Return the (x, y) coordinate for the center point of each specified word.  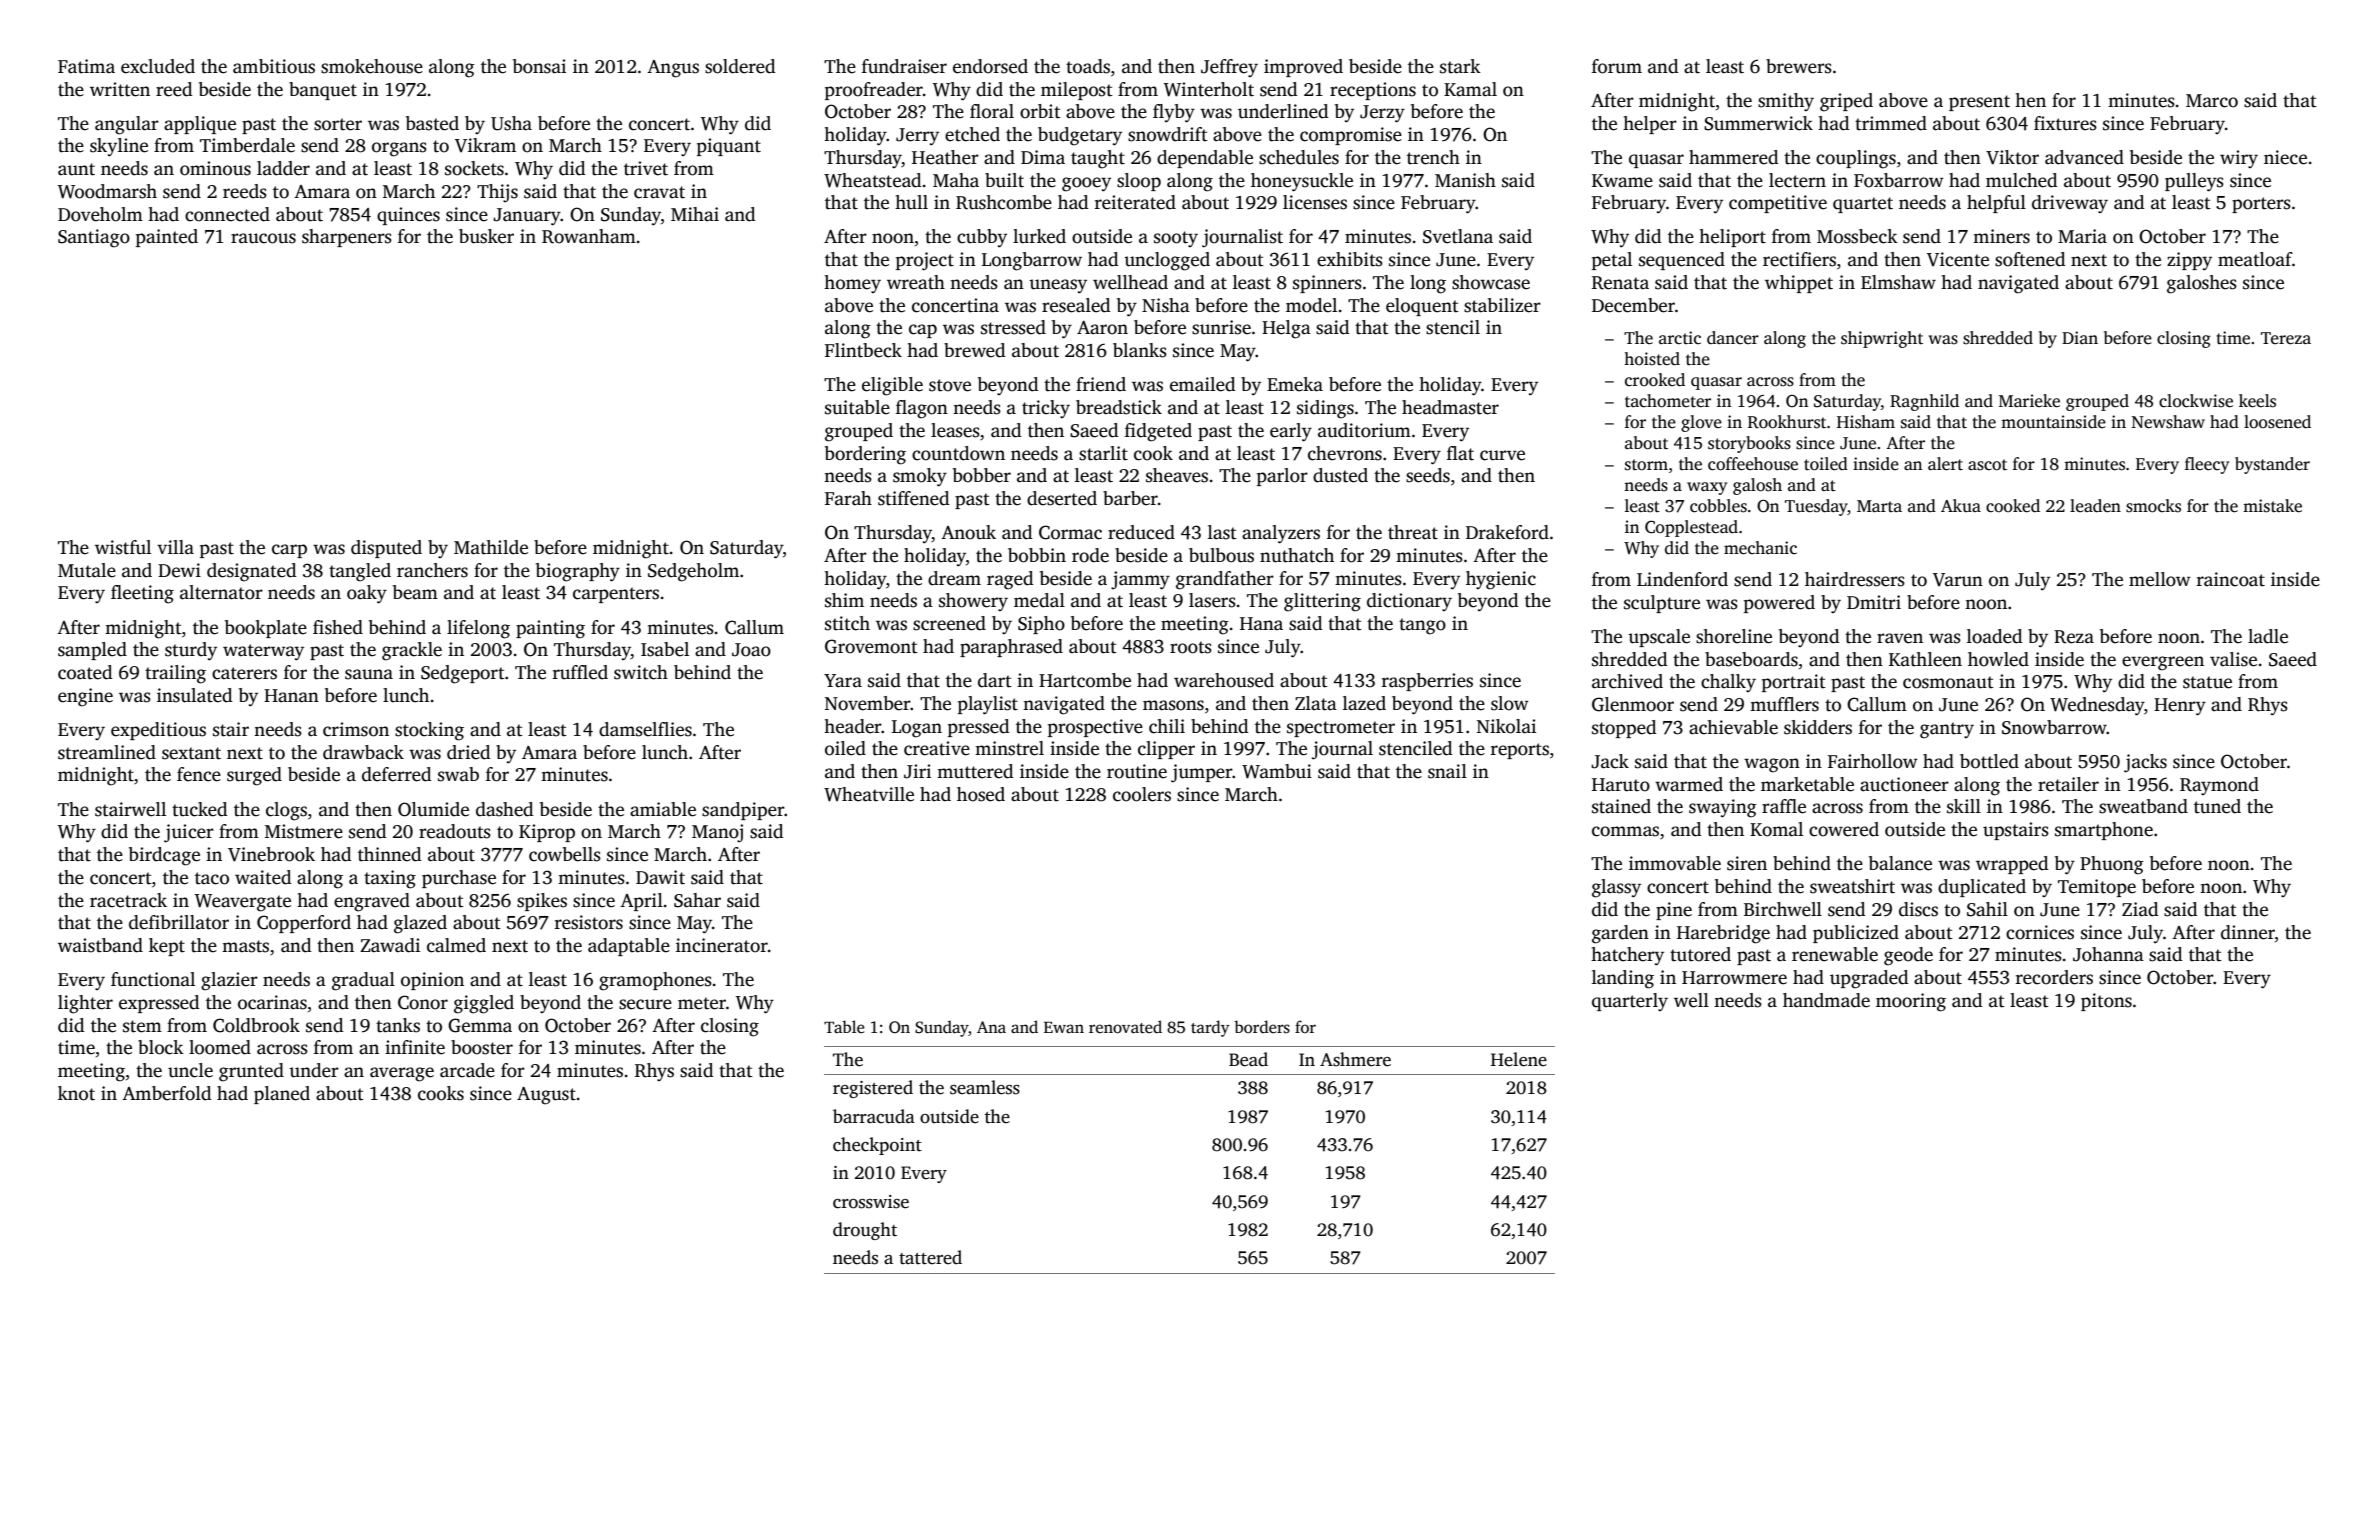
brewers (1799, 66)
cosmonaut (1948, 682)
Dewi (179, 570)
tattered (930, 1257)
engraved (372, 902)
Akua (1961, 505)
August (546, 1096)
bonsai (539, 66)
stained (1621, 806)
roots (1191, 647)
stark (1460, 66)
